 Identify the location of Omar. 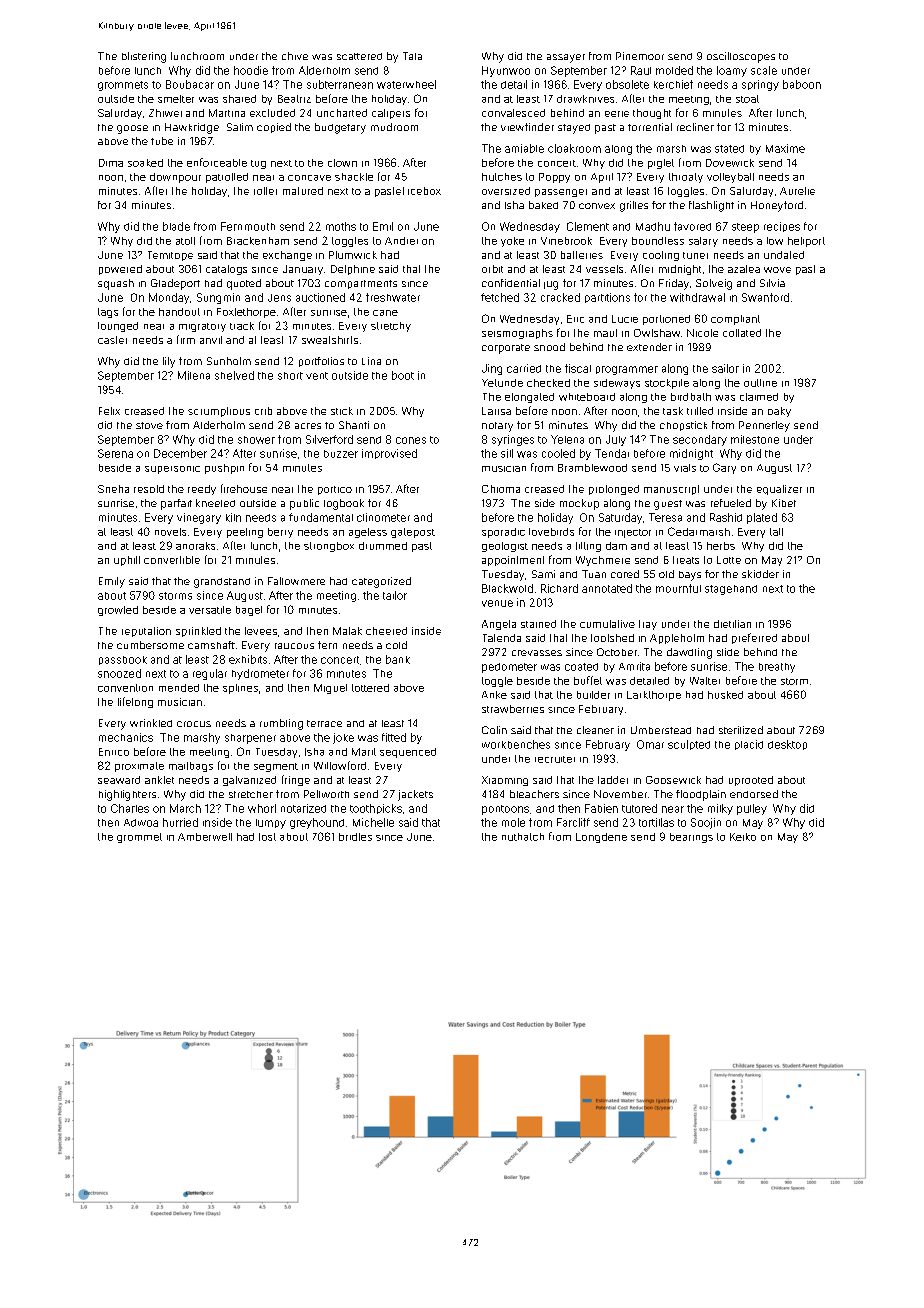
(650, 744).
